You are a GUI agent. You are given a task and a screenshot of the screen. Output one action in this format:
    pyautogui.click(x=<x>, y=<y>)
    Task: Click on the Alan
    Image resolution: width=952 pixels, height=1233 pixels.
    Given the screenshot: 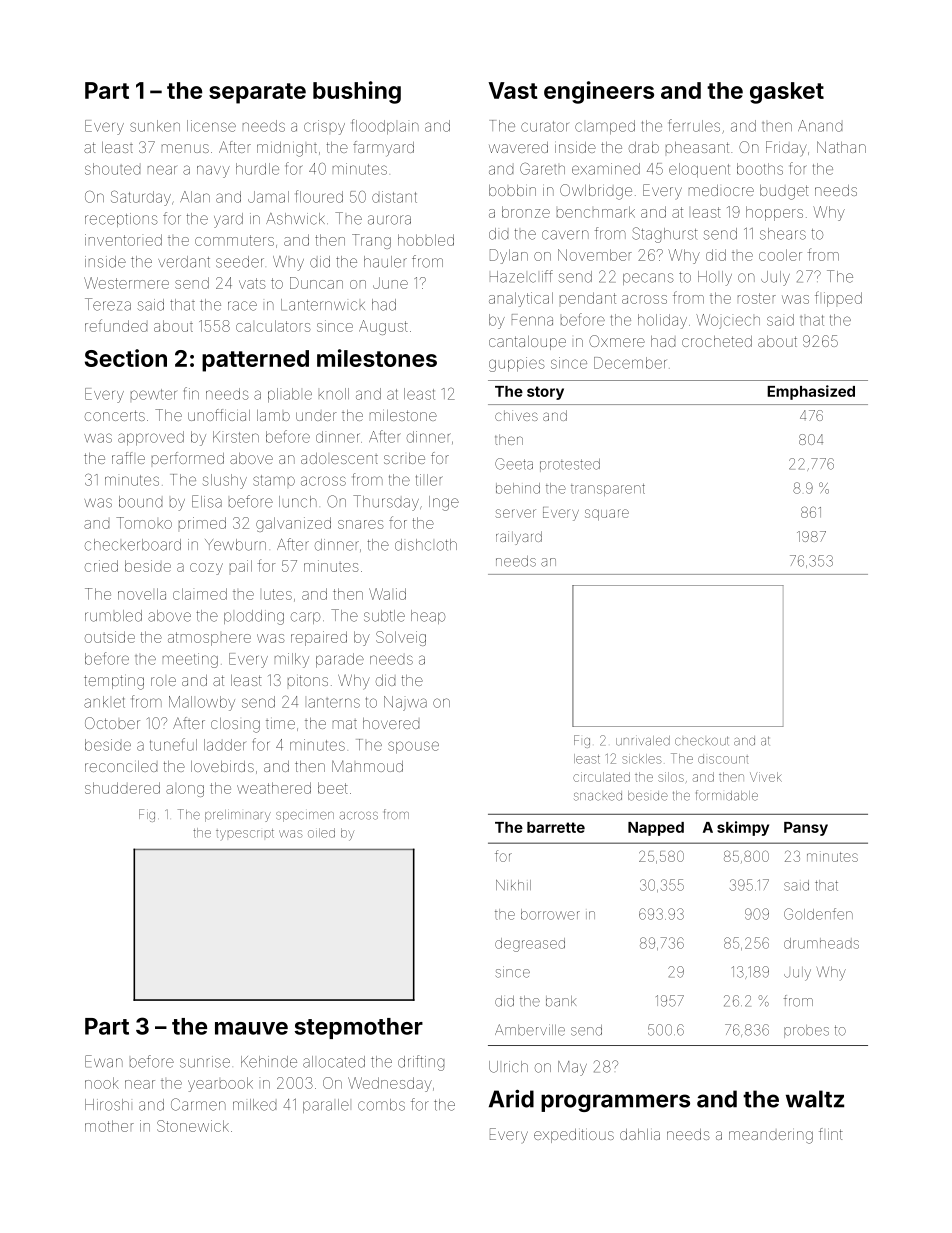 What is the action you would take?
    pyautogui.click(x=195, y=197)
